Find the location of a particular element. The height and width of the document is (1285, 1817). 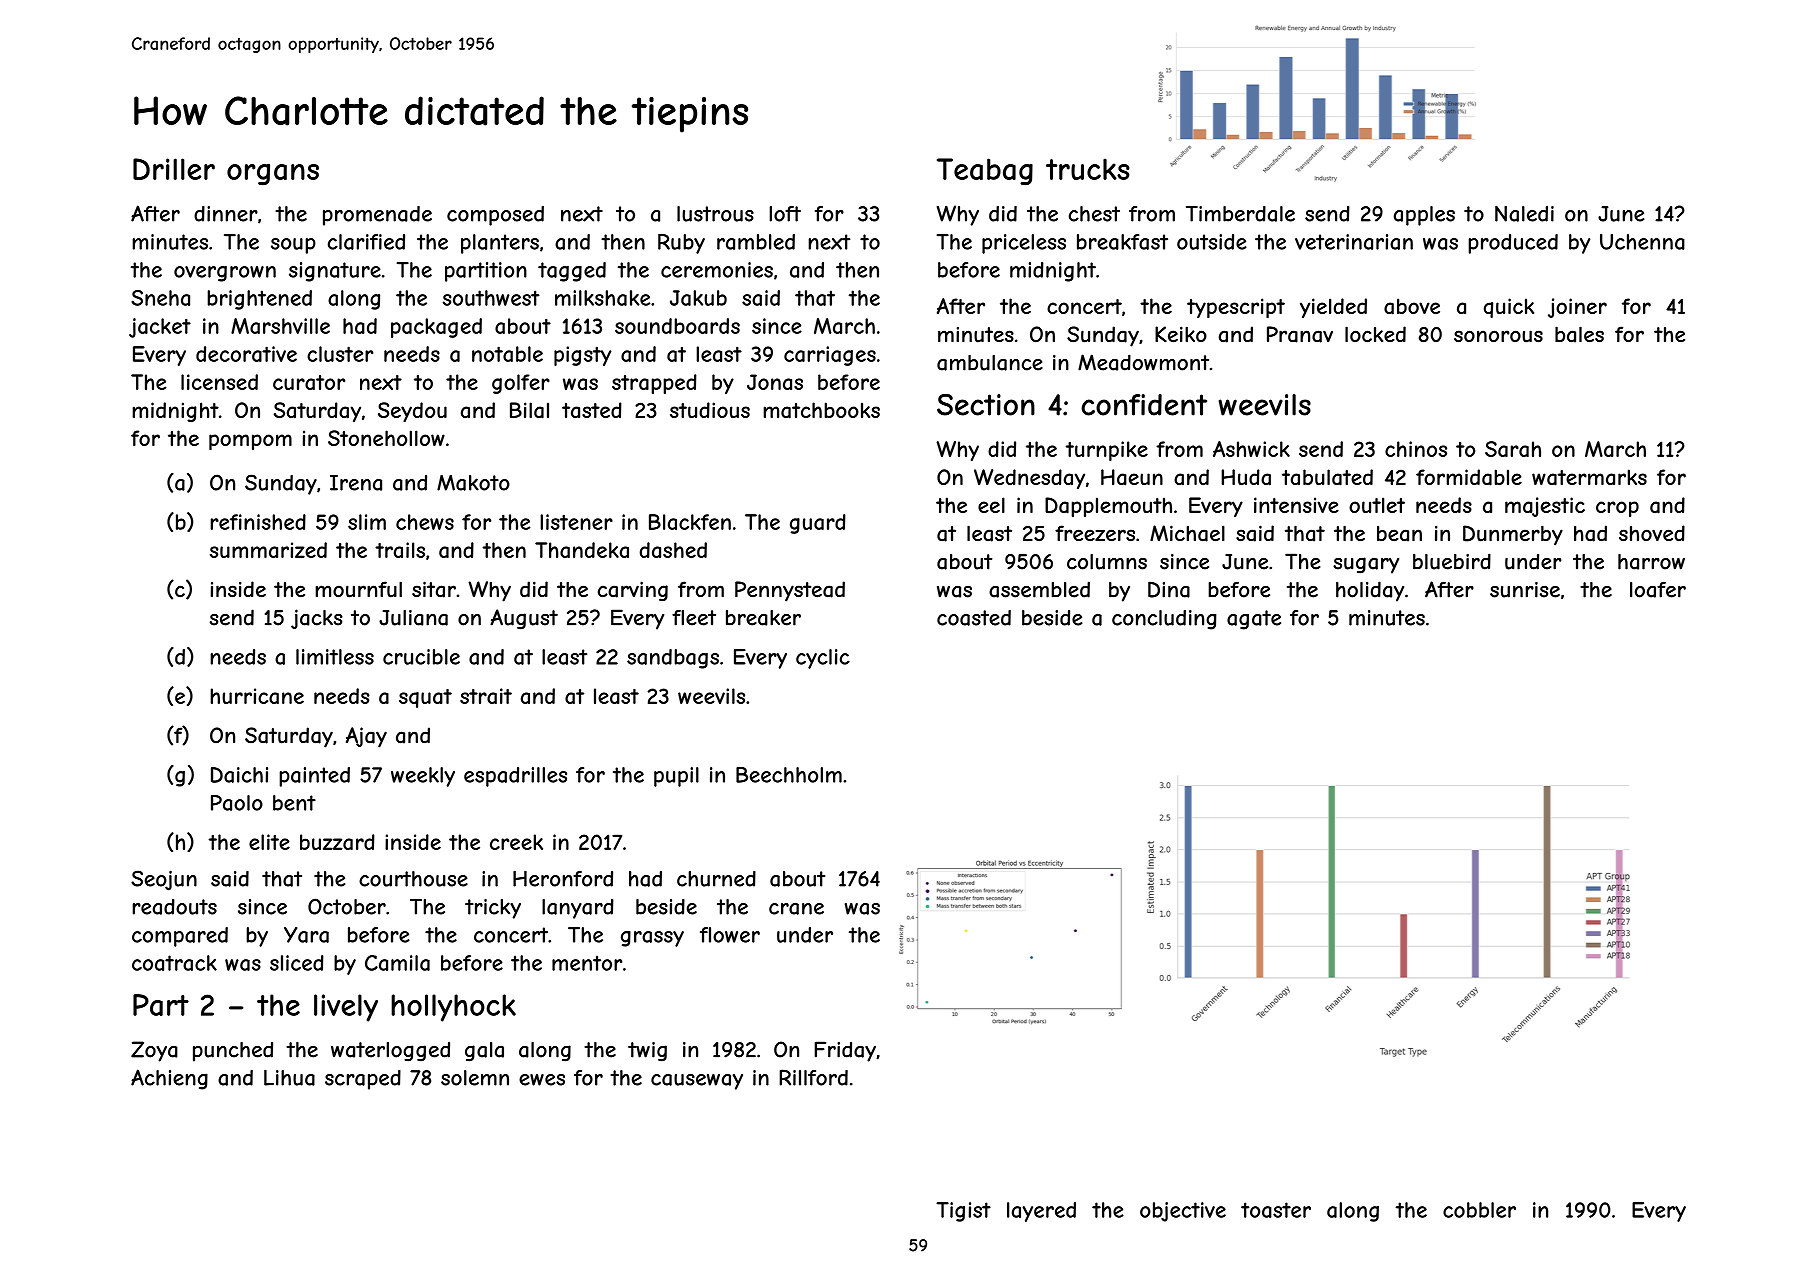

agate is located at coordinates (1254, 620).
